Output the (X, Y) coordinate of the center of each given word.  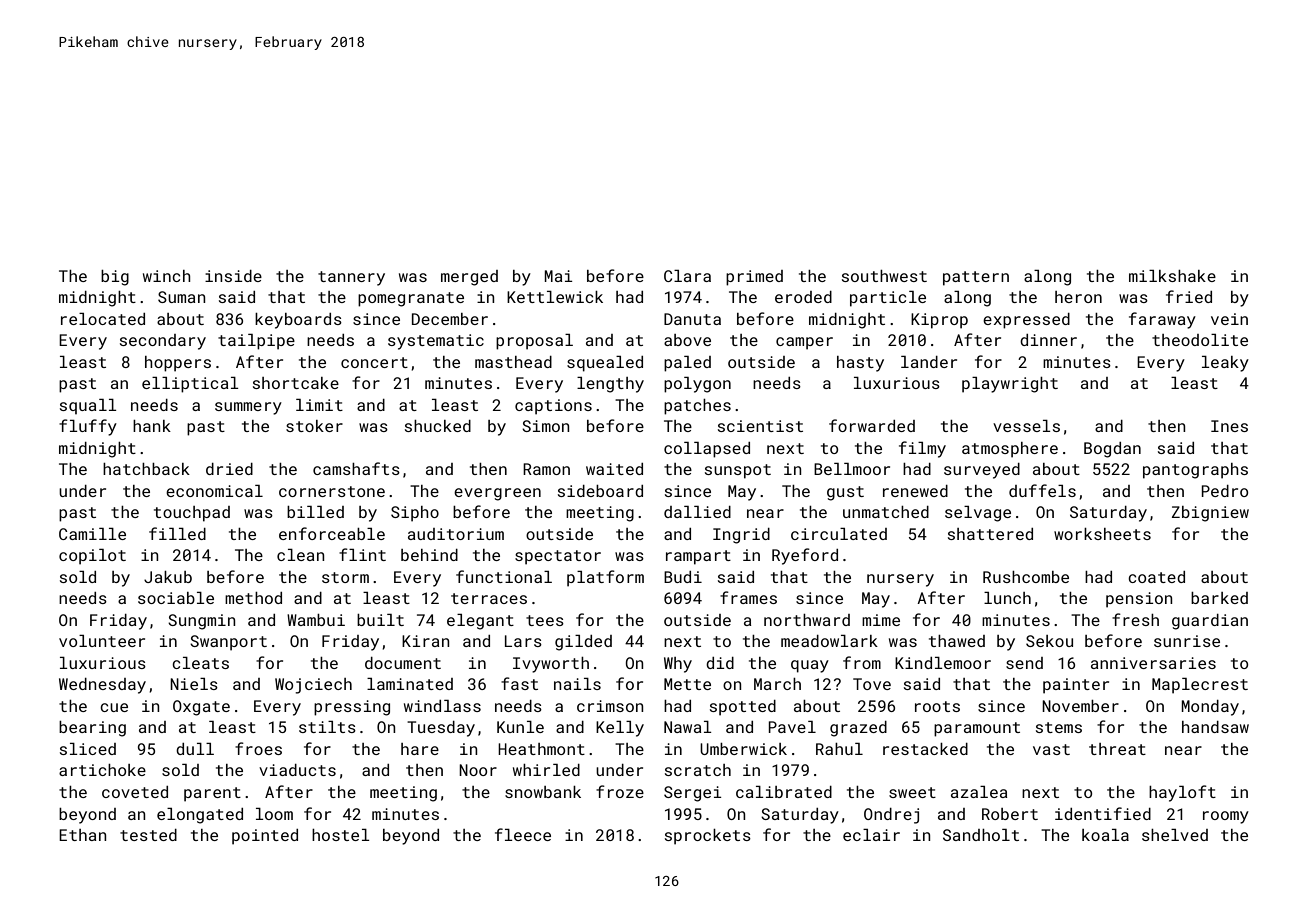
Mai (558, 276)
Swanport (228, 643)
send (1024, 663)
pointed (265, 837)
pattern (976, 278)
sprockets (708, 837)
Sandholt (981, 835)
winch (167, 276)
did (720, 663)
